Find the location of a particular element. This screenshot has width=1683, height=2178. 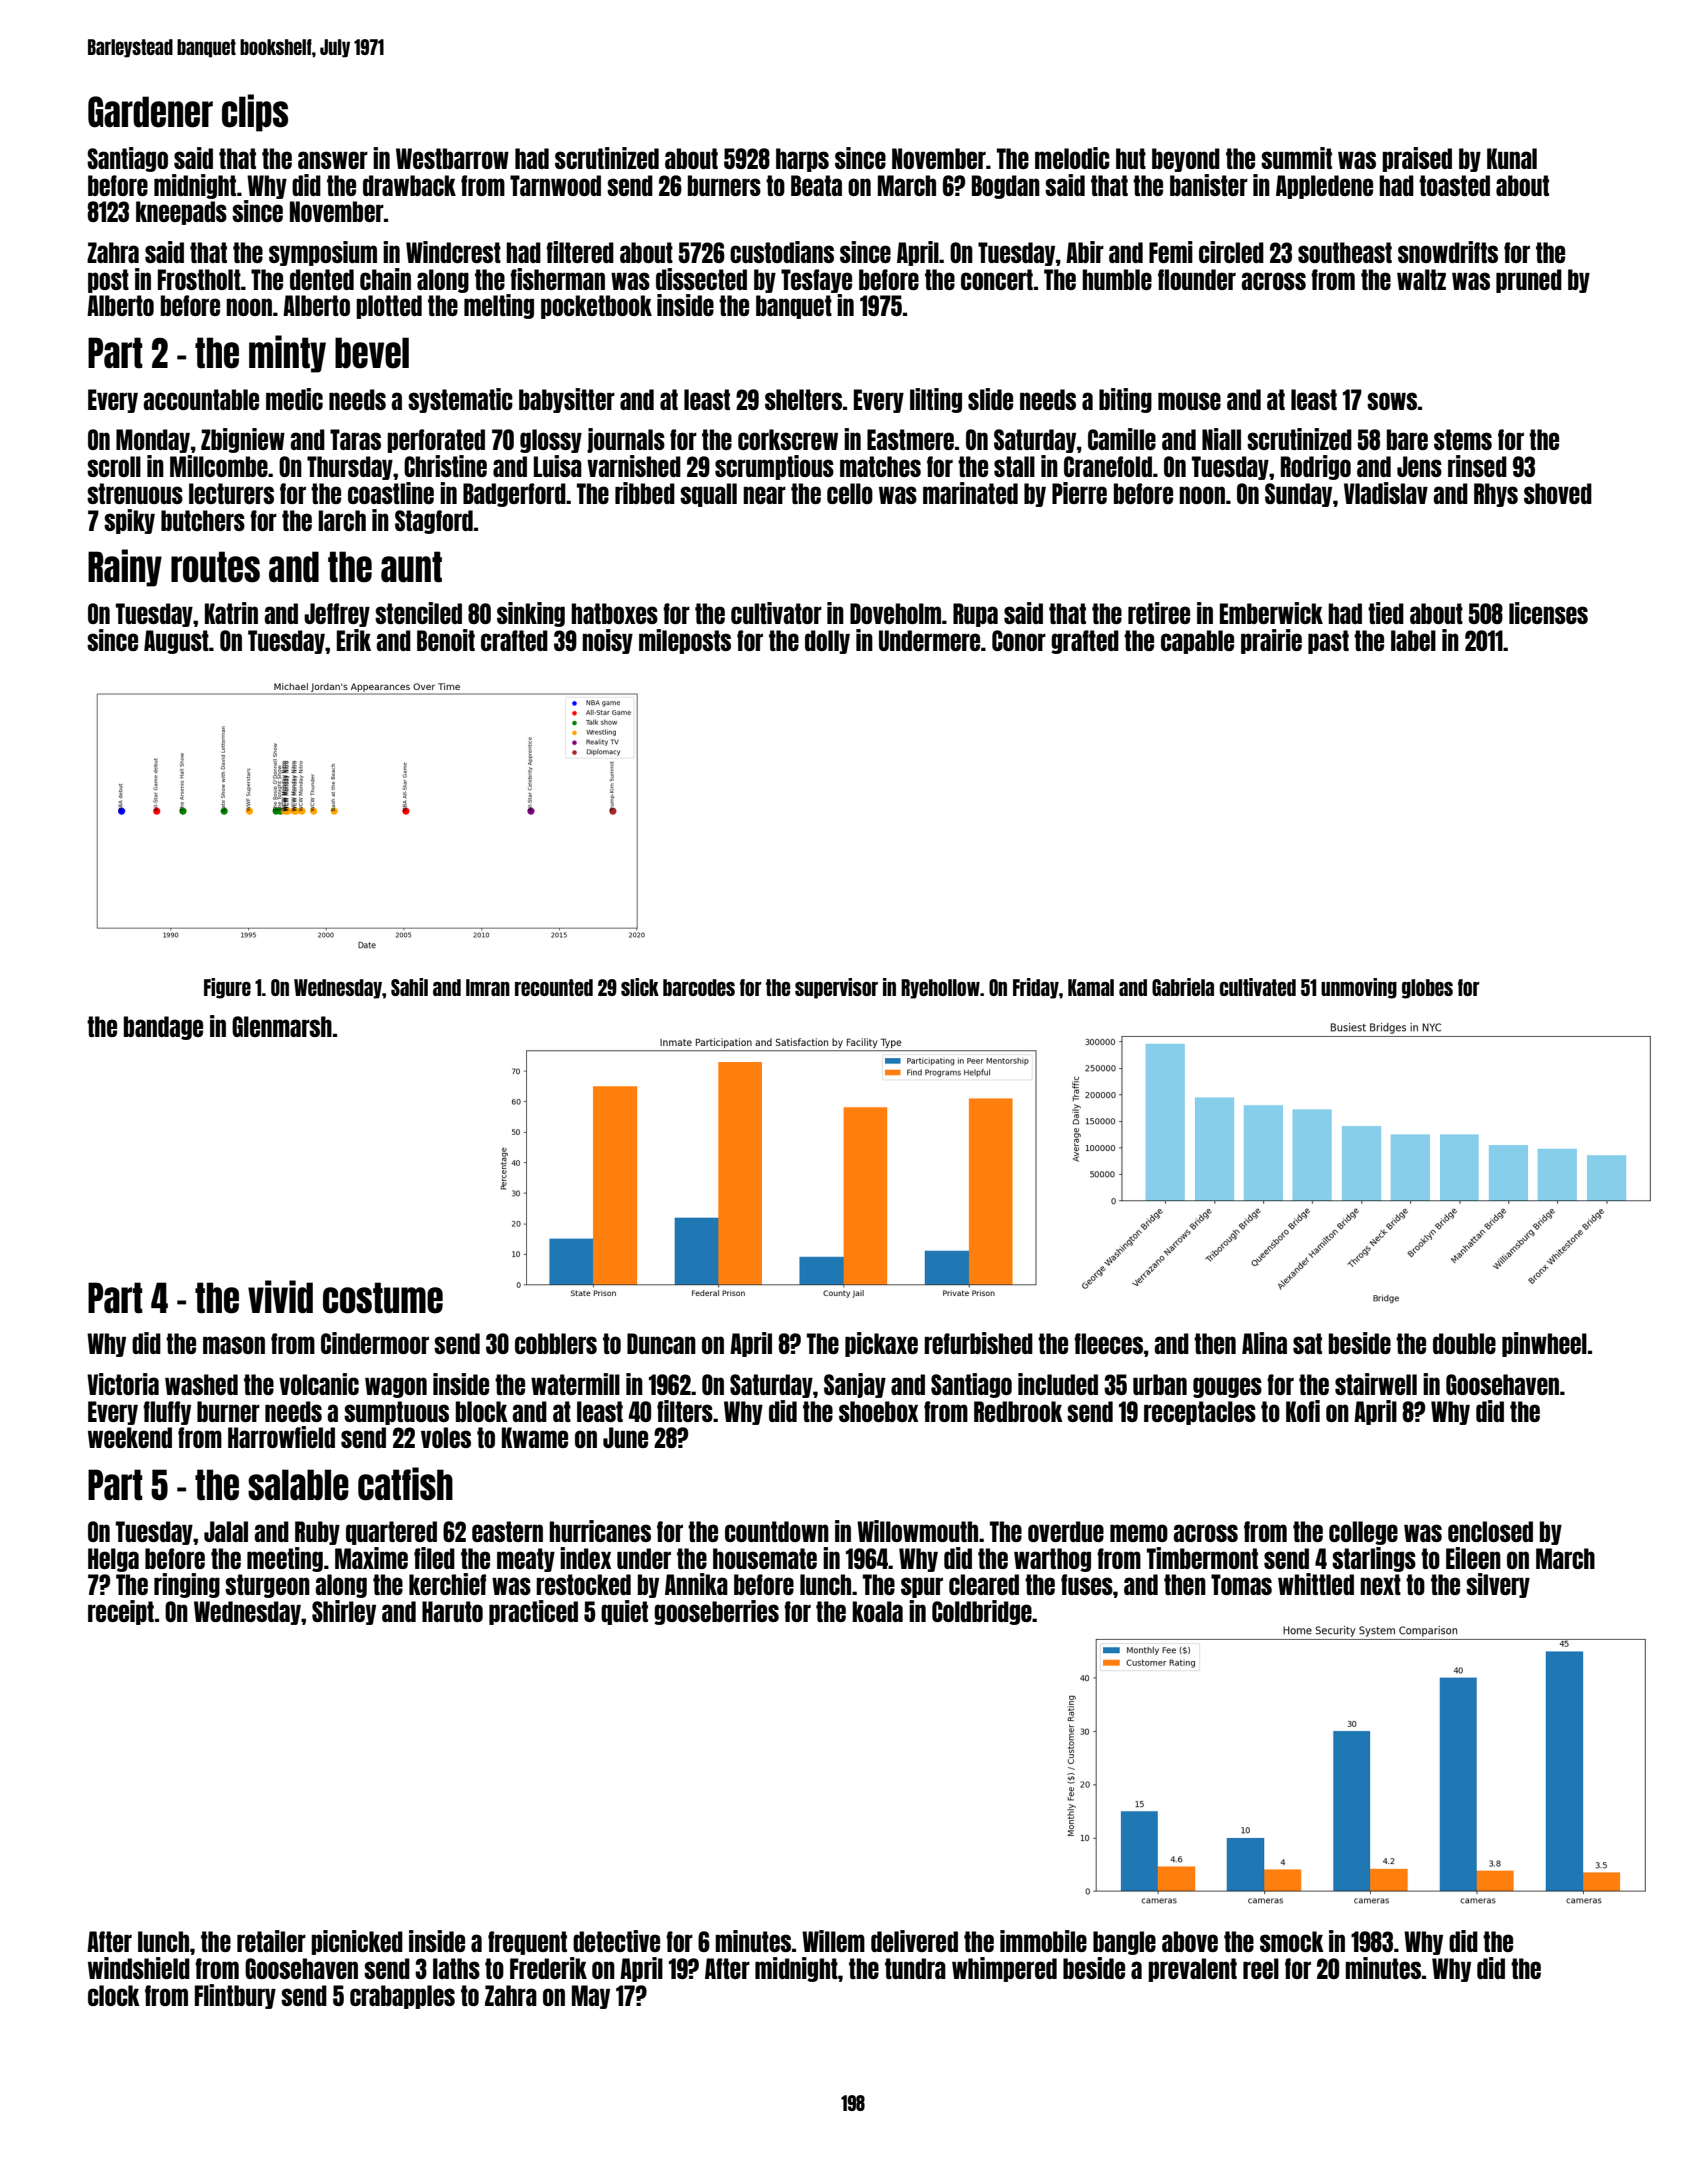

frequent is located at coordinates (527, 1943).
